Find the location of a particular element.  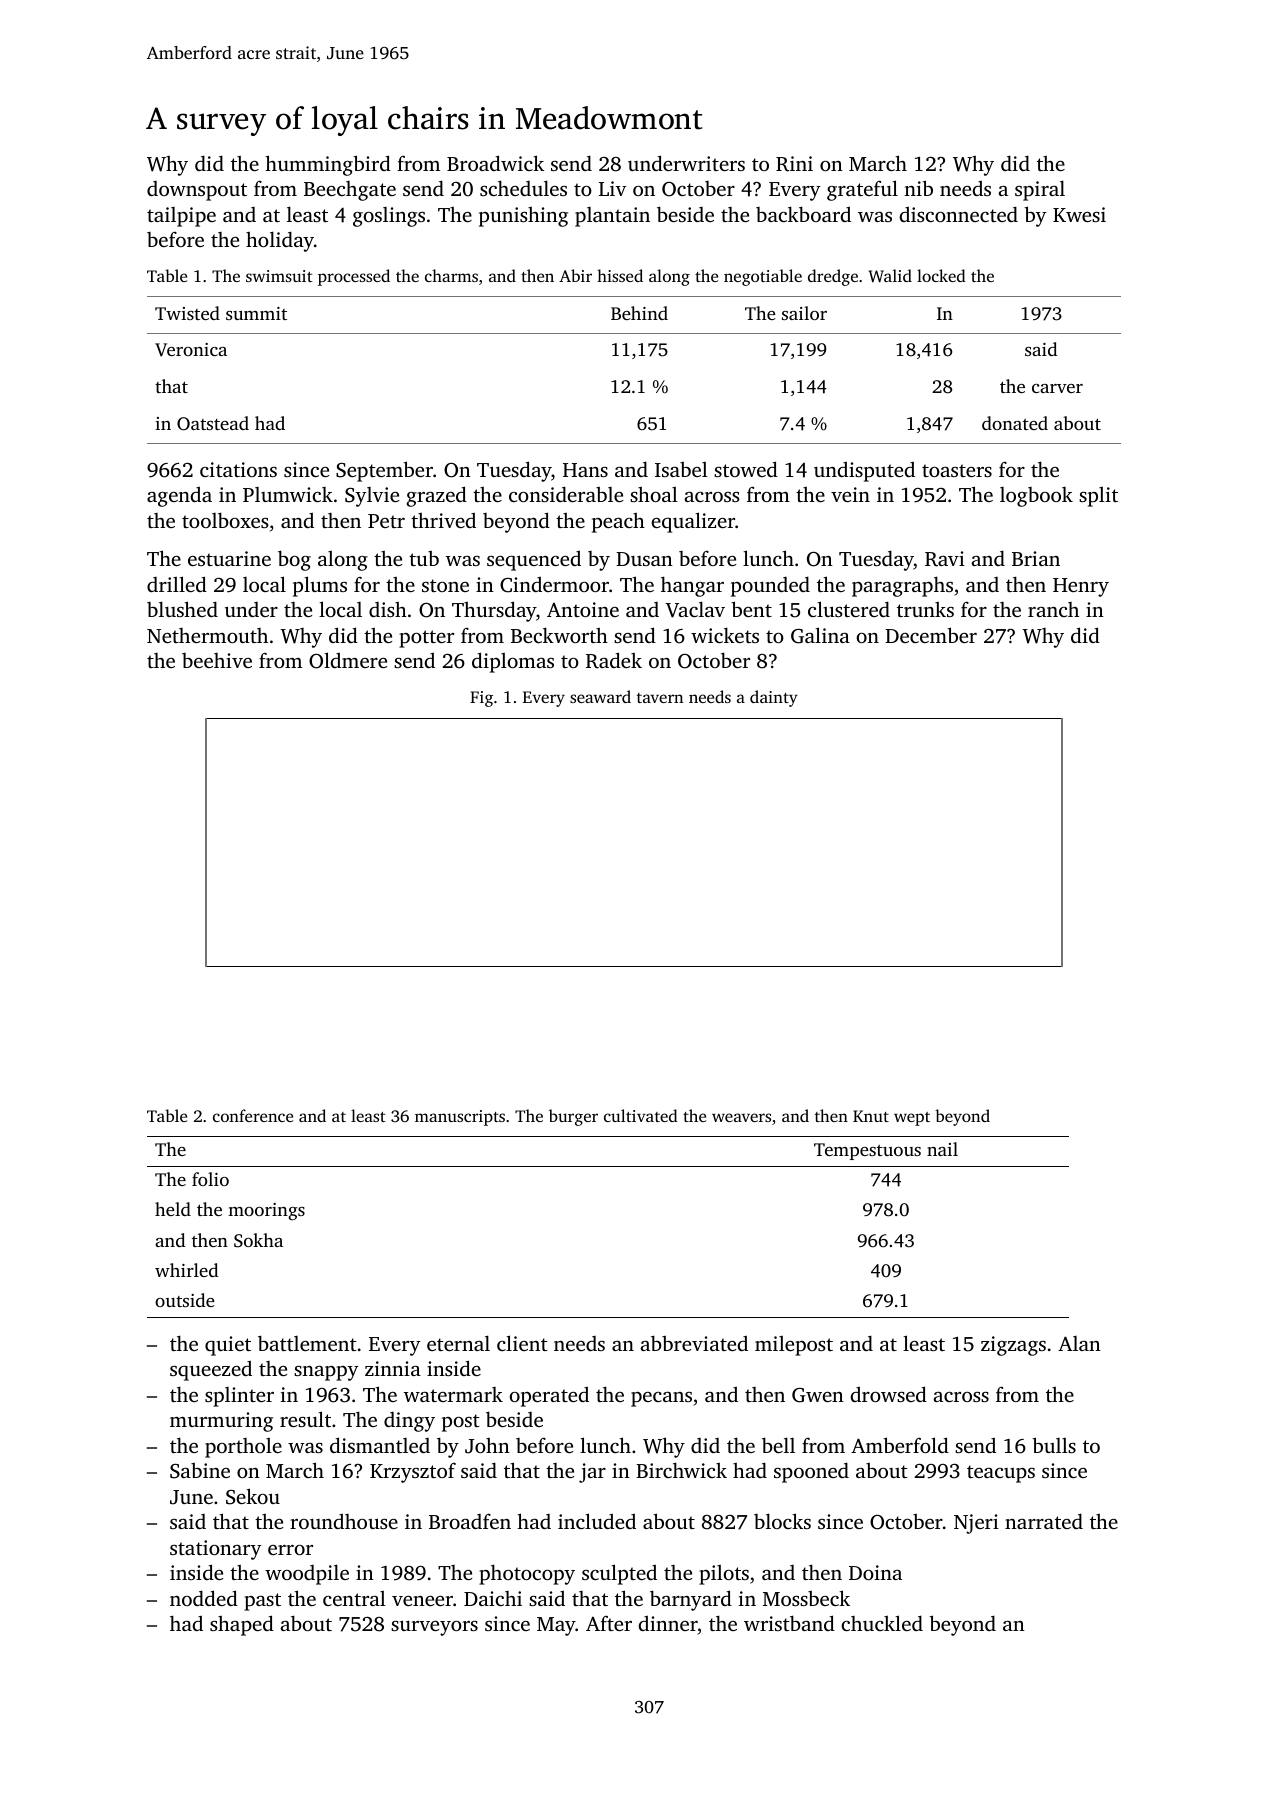

abbreviated is located at coordinates (694, 1343).
